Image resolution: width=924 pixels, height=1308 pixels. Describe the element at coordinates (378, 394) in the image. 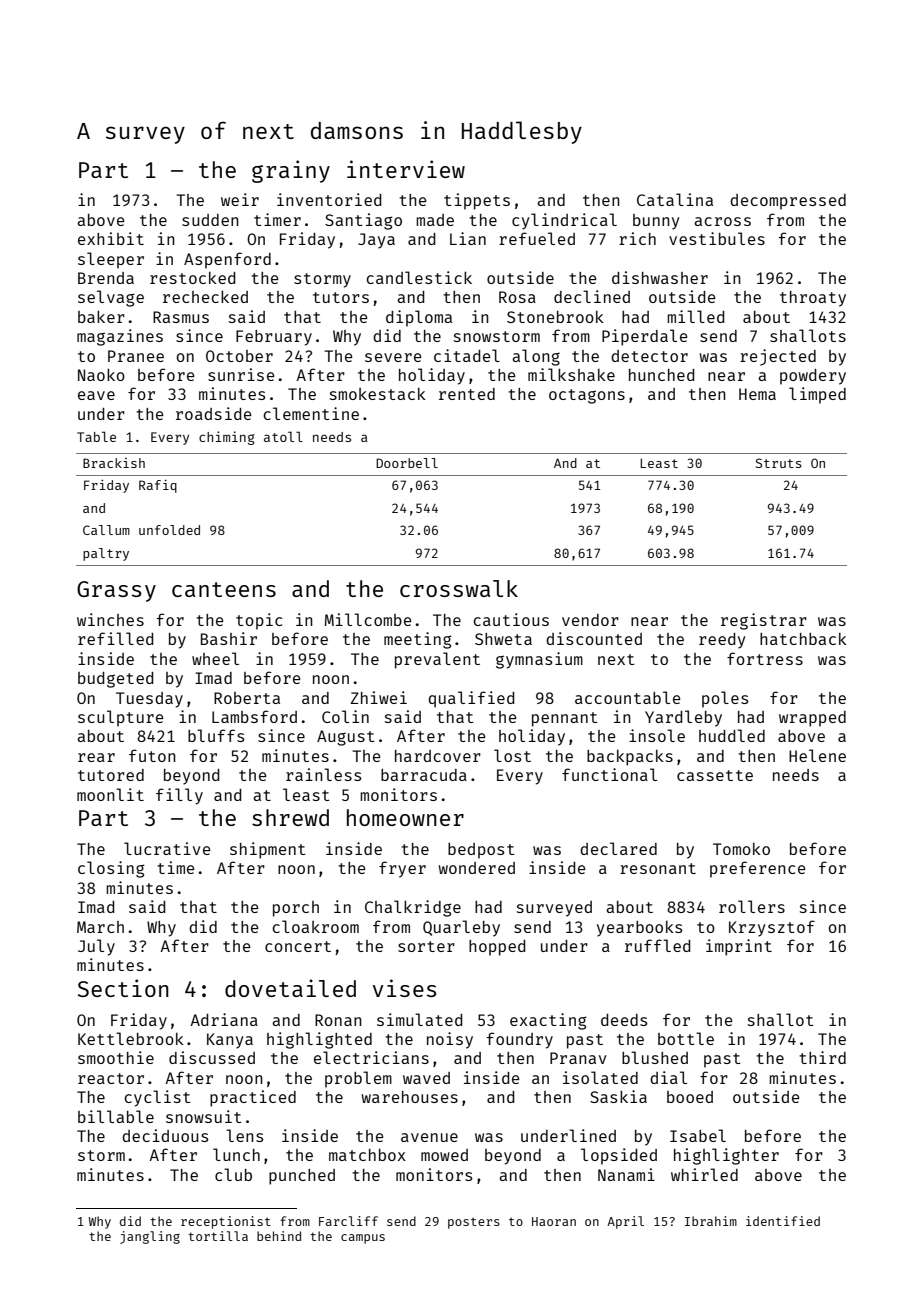

I see `smokestack` at that location.
